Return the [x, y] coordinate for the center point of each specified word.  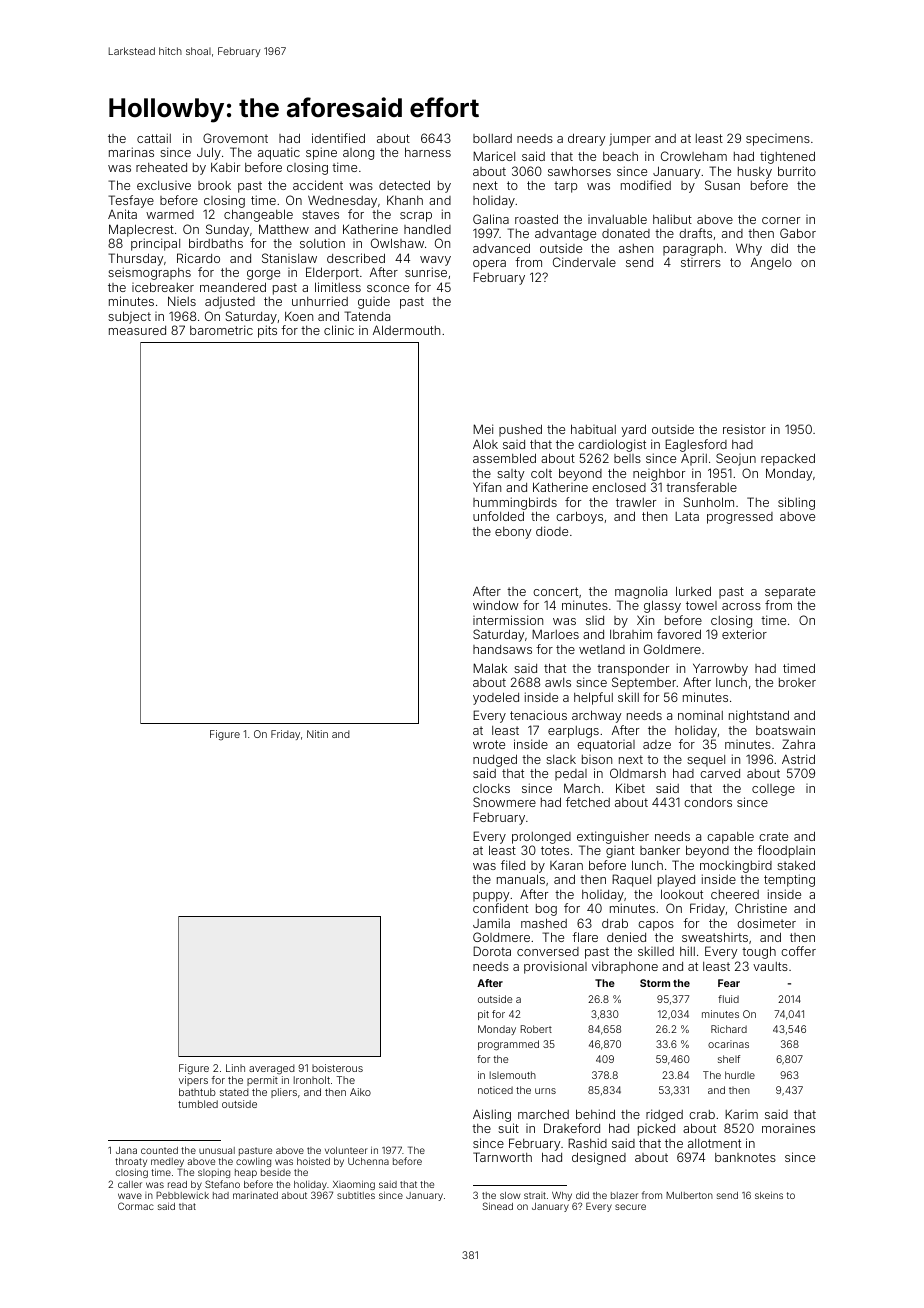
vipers [193, 1081]
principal [155, 244]
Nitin [317, 734]
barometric [221, 330]
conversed [548, 951]
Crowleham [694, 156]
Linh [235, 1068]
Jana [126, 1150]
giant [620, 852]
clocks [491, 788]
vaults [770, 966]
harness [428, 152]
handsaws [502, 649]
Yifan [487, 487]
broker [797, 682]
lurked [693, 591]
